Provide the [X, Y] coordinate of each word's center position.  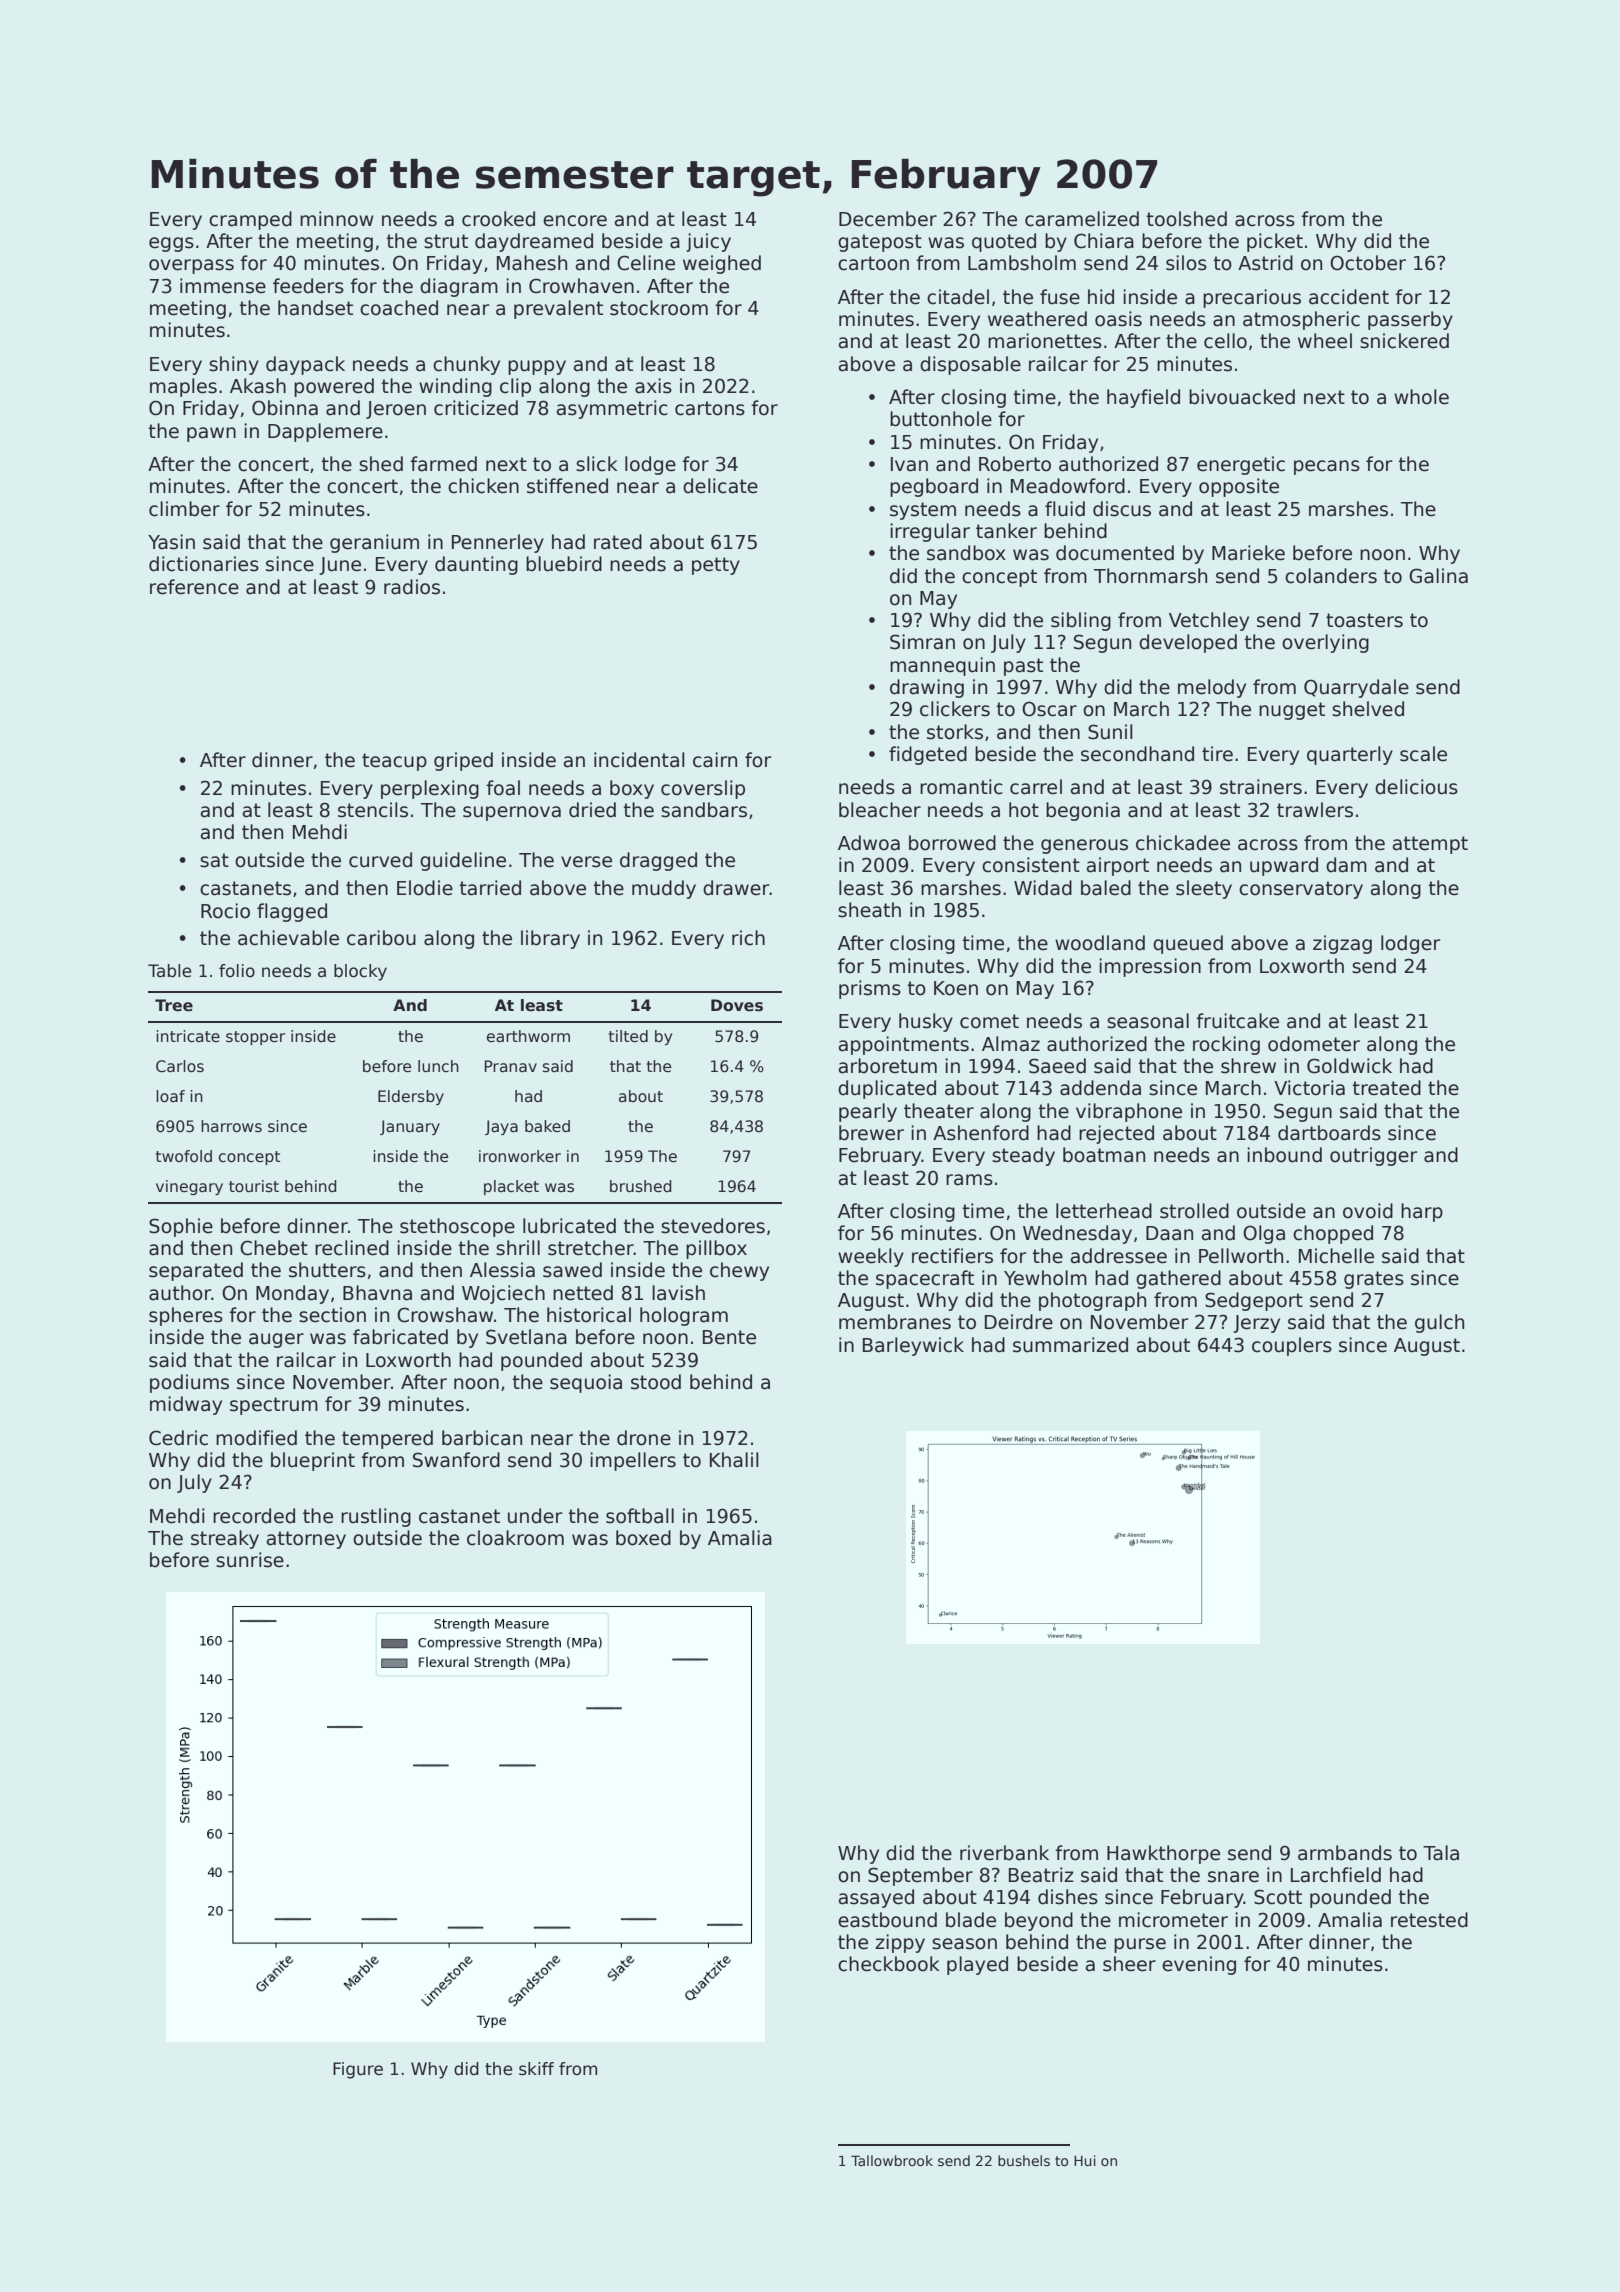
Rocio [225, 911]
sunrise [250, 1560]
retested [1429, 1920]
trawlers [1315, 810]
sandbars [704, 810]
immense [223, 286]
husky [926, 1022]
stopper [255, 1038]
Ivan [909, 464]
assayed [876, 1898]
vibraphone [1129, 1112]
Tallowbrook [892, 2160]
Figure [358, 2070]
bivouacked [1242, 397]
